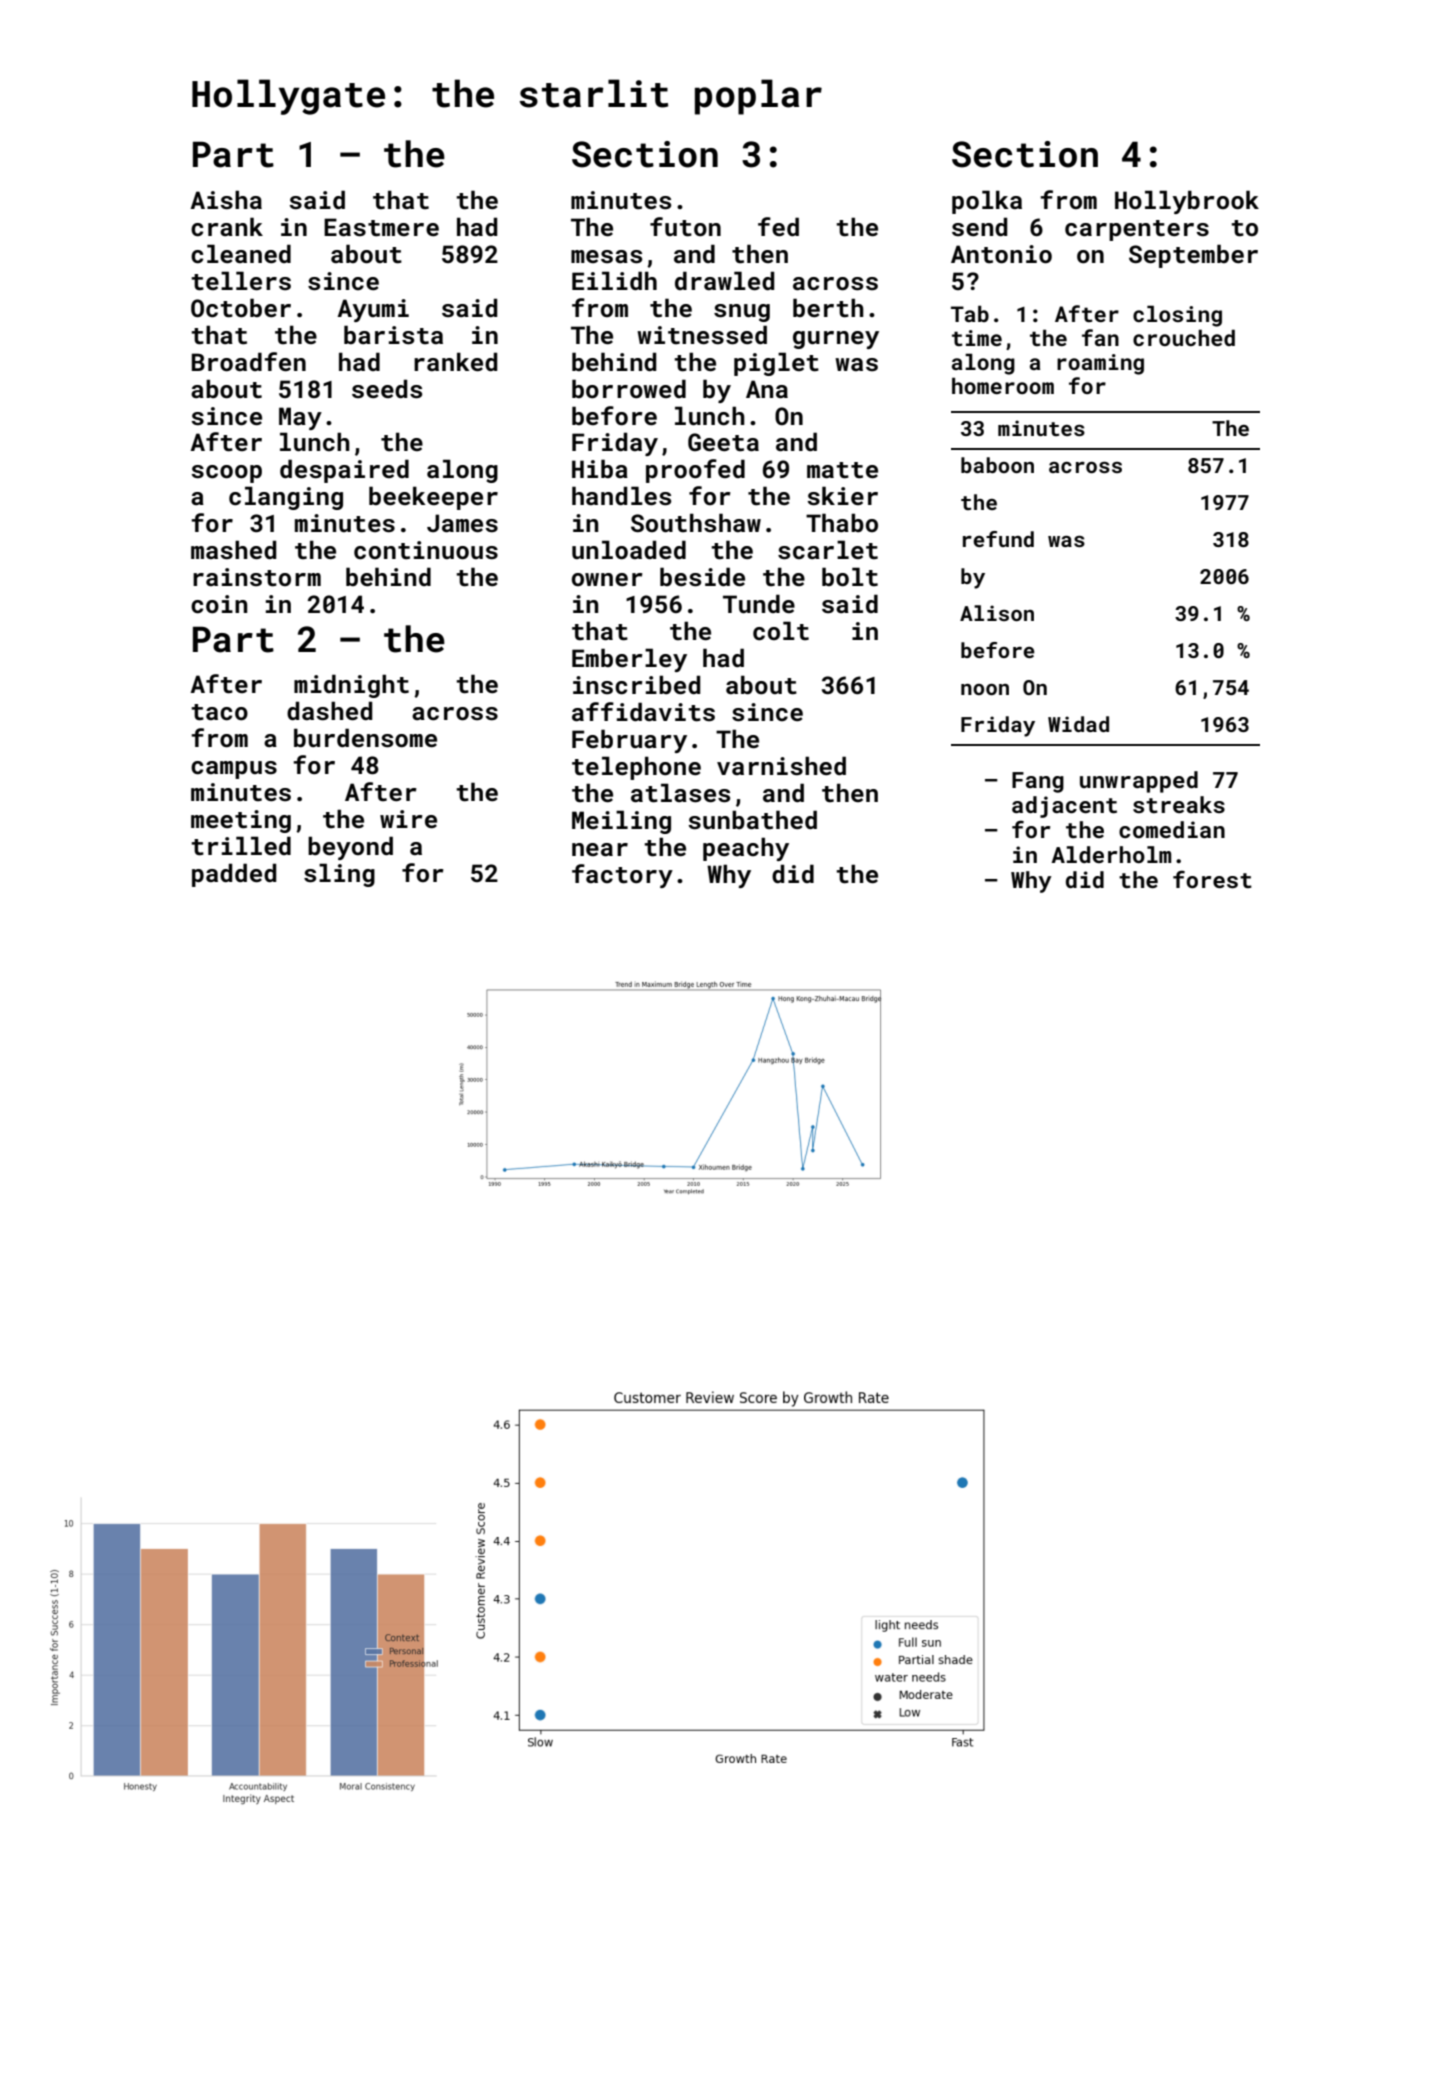  I want to click on futon, so click(685, 227).
